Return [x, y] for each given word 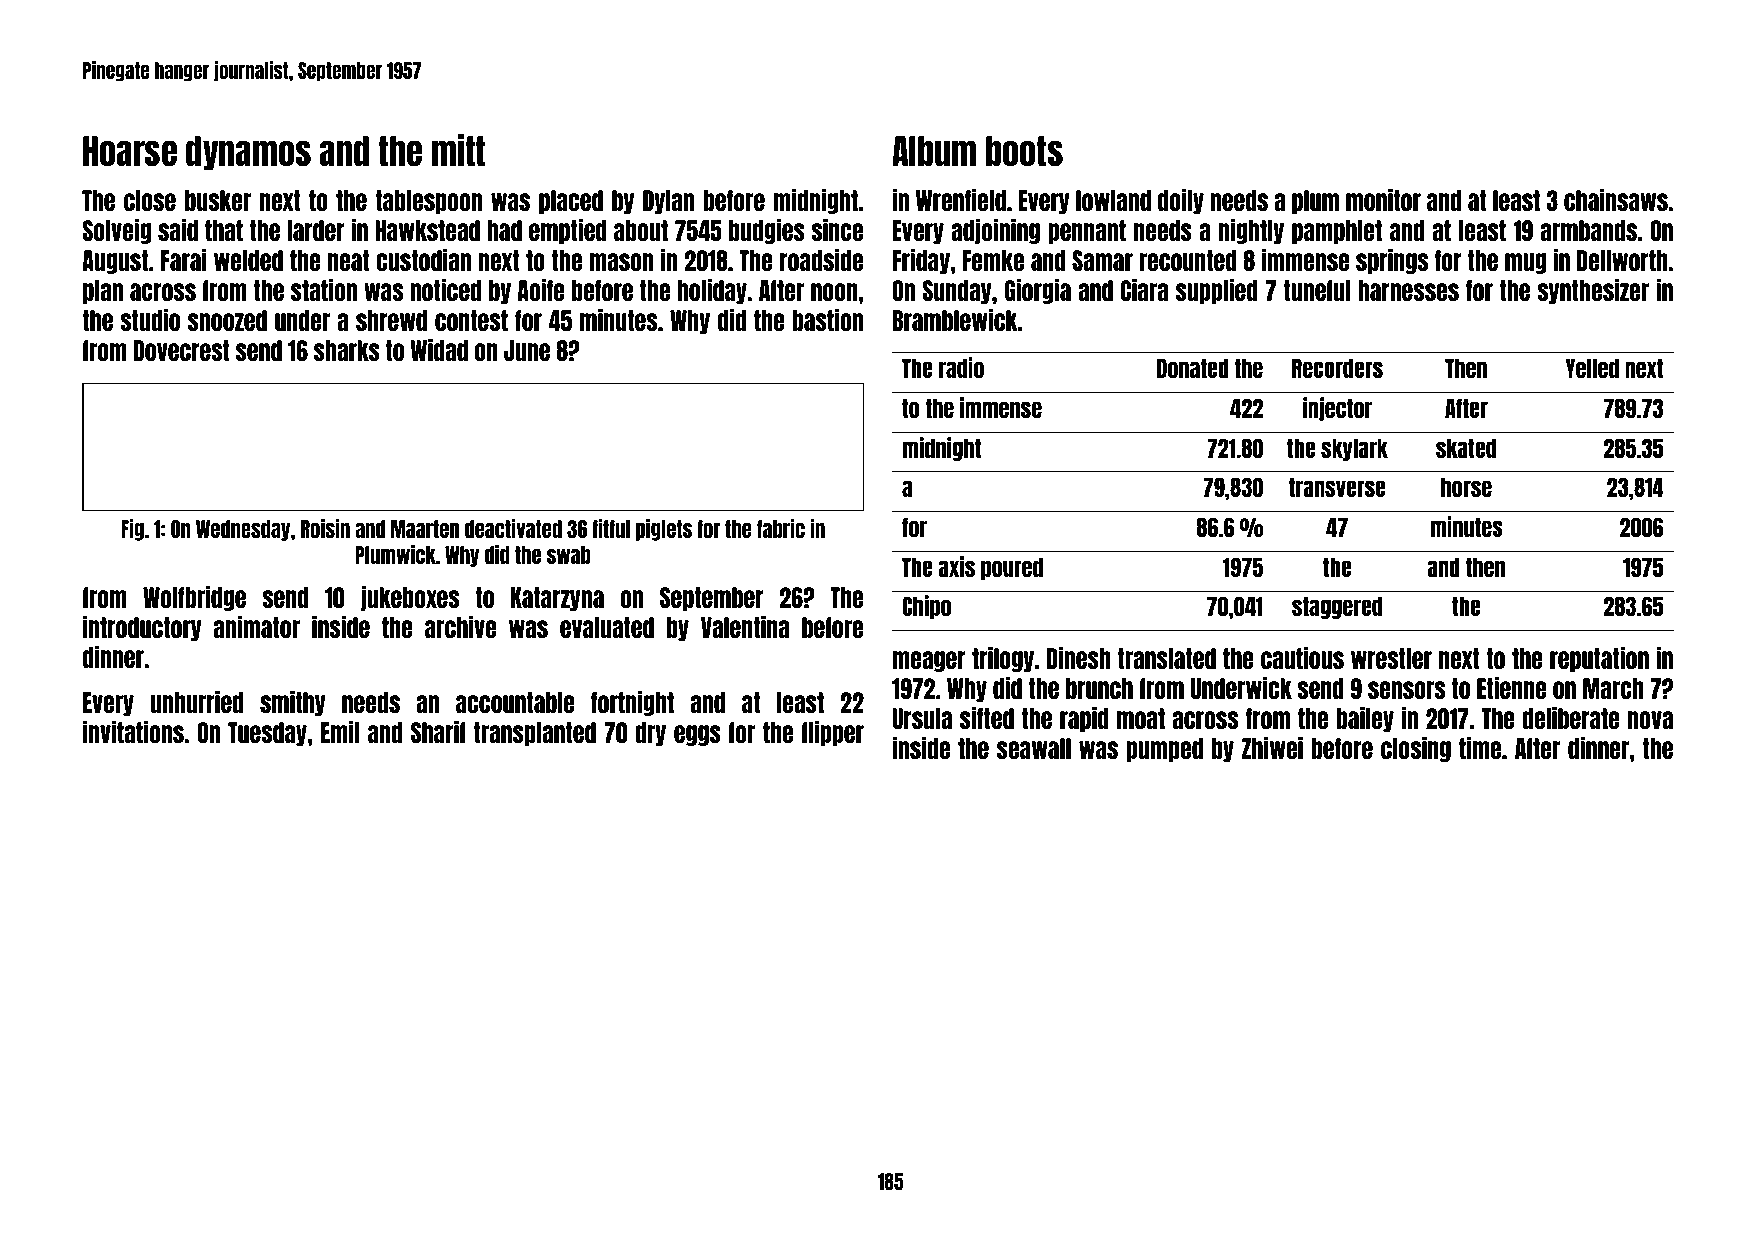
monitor [1383, 200]
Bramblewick [955, 320]
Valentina [745, 627]
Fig [132, 530]
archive [461, 627]
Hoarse [130, 151]
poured [1012, 569]
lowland [1113, 200]
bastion [827, 320]
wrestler [1391, 658]
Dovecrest [182, 350]
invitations [133, 732]
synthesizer [1593, 291]
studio [150, 320]
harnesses [1408, 290]
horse [1466, 487]
